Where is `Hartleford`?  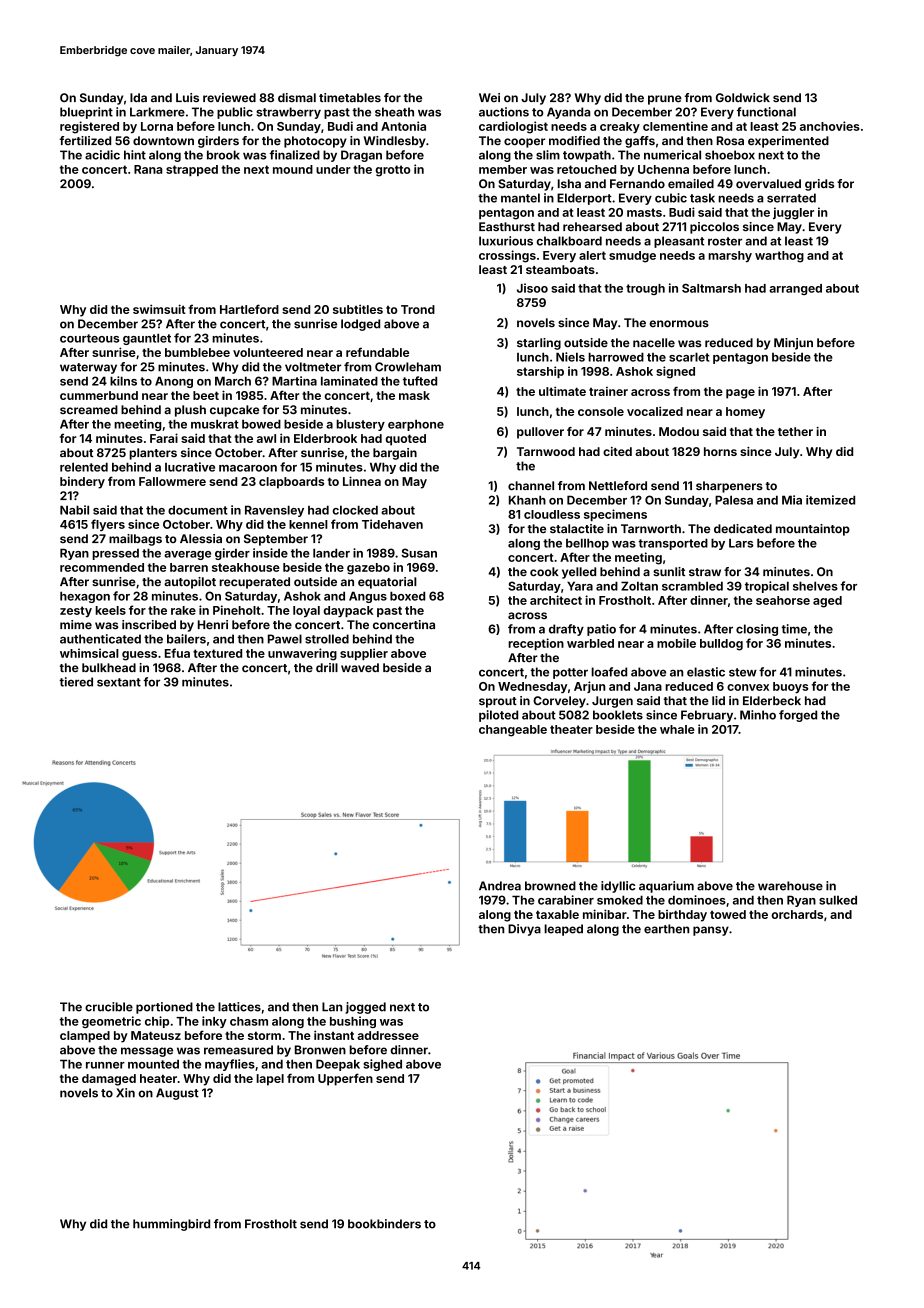
Hartleford is located at coordinates (249, 309).
